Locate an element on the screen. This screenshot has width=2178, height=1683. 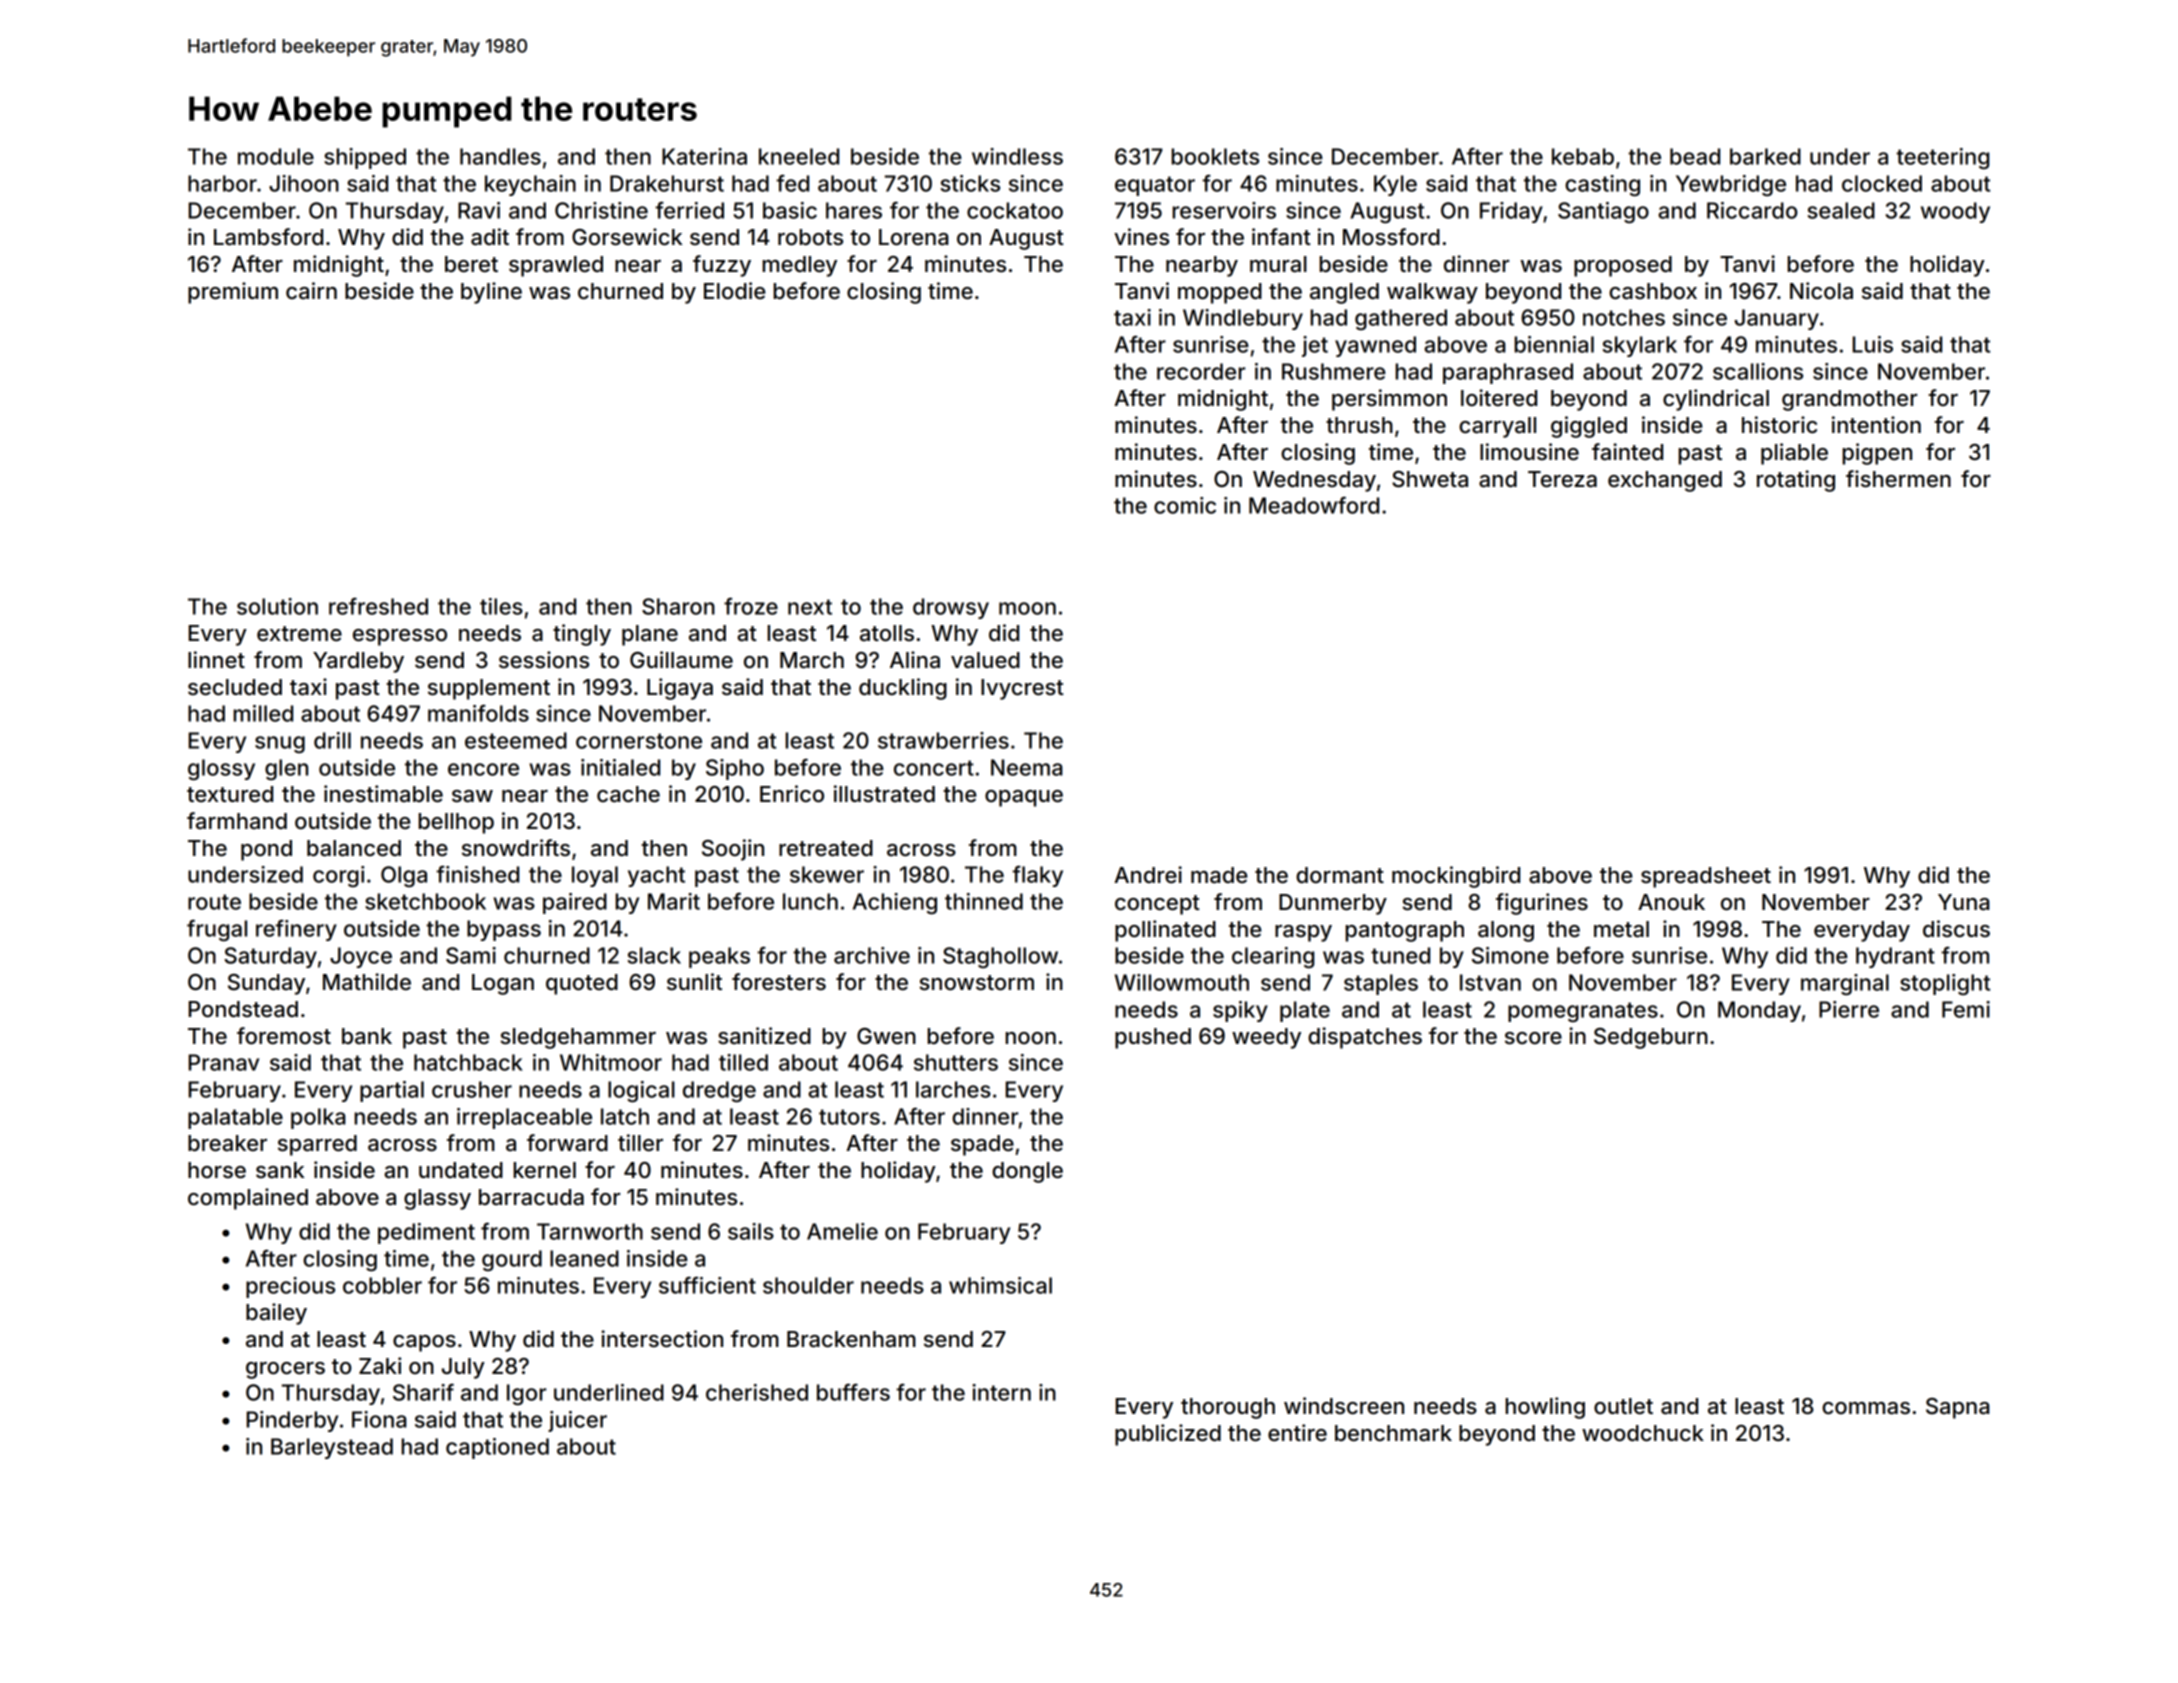
sprawled is located at coordinates (556, 266).
